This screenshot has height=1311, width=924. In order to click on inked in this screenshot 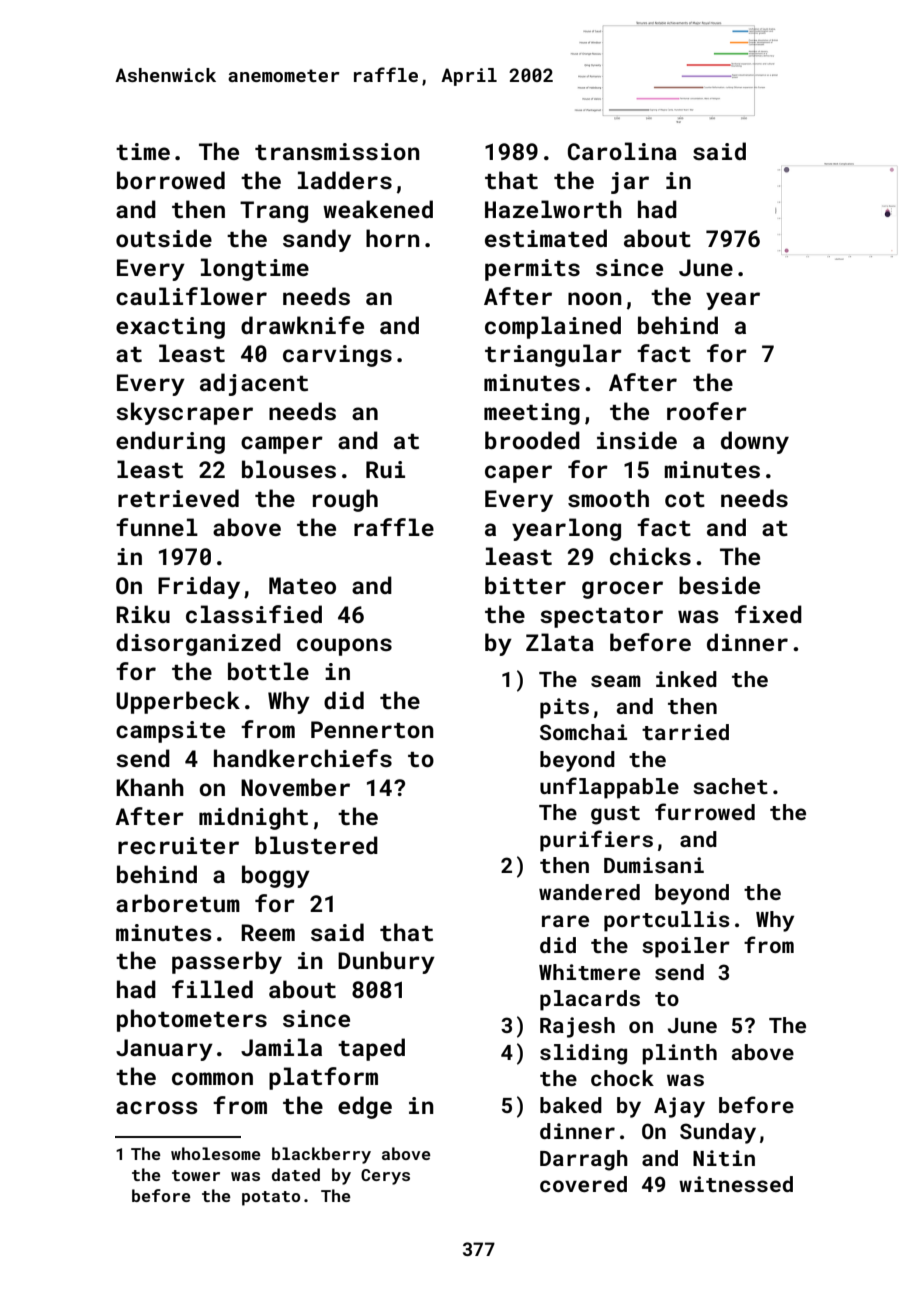, I will do `click(686, 679)`.
